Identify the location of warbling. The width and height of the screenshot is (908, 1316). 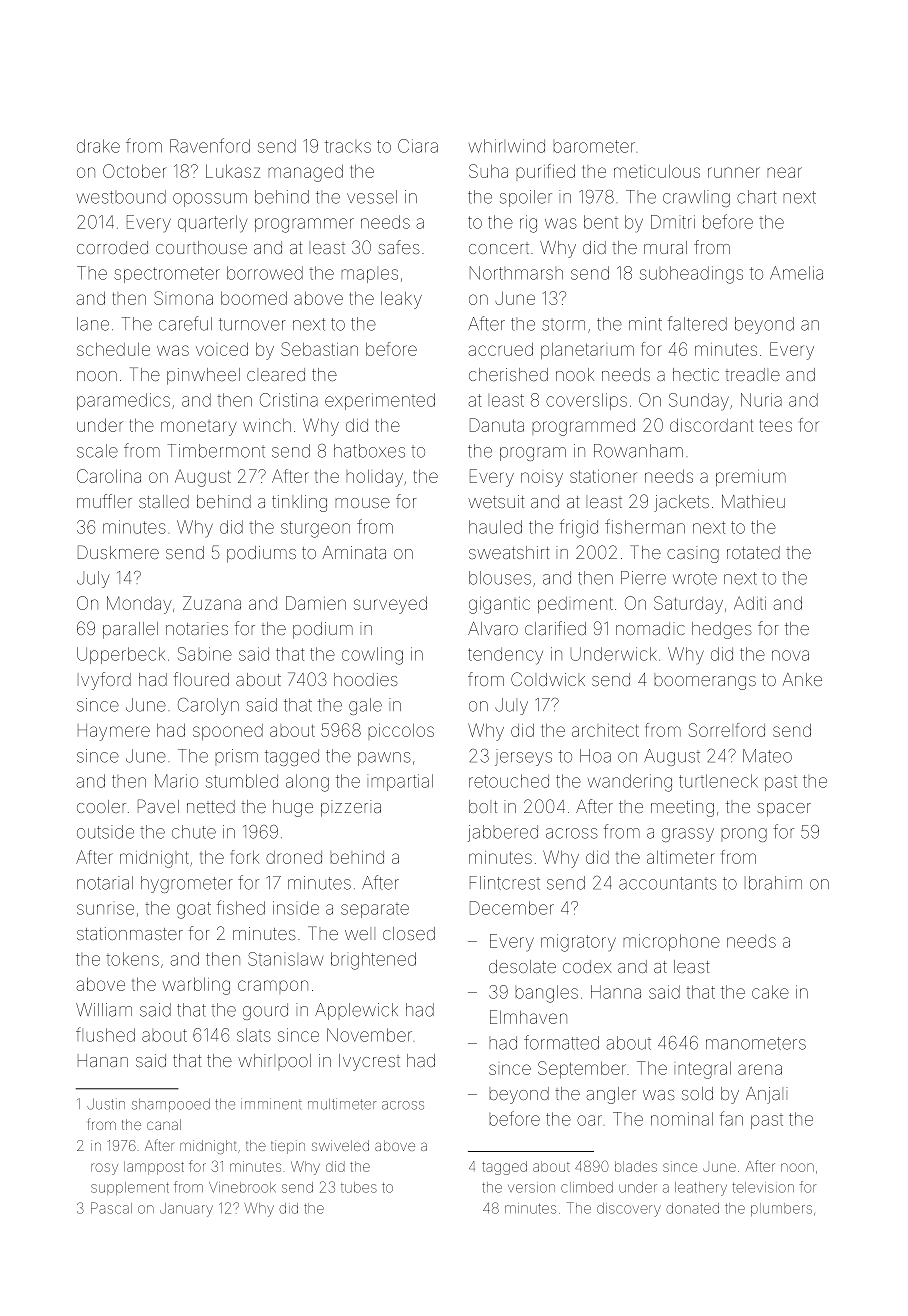
(196, 986).
